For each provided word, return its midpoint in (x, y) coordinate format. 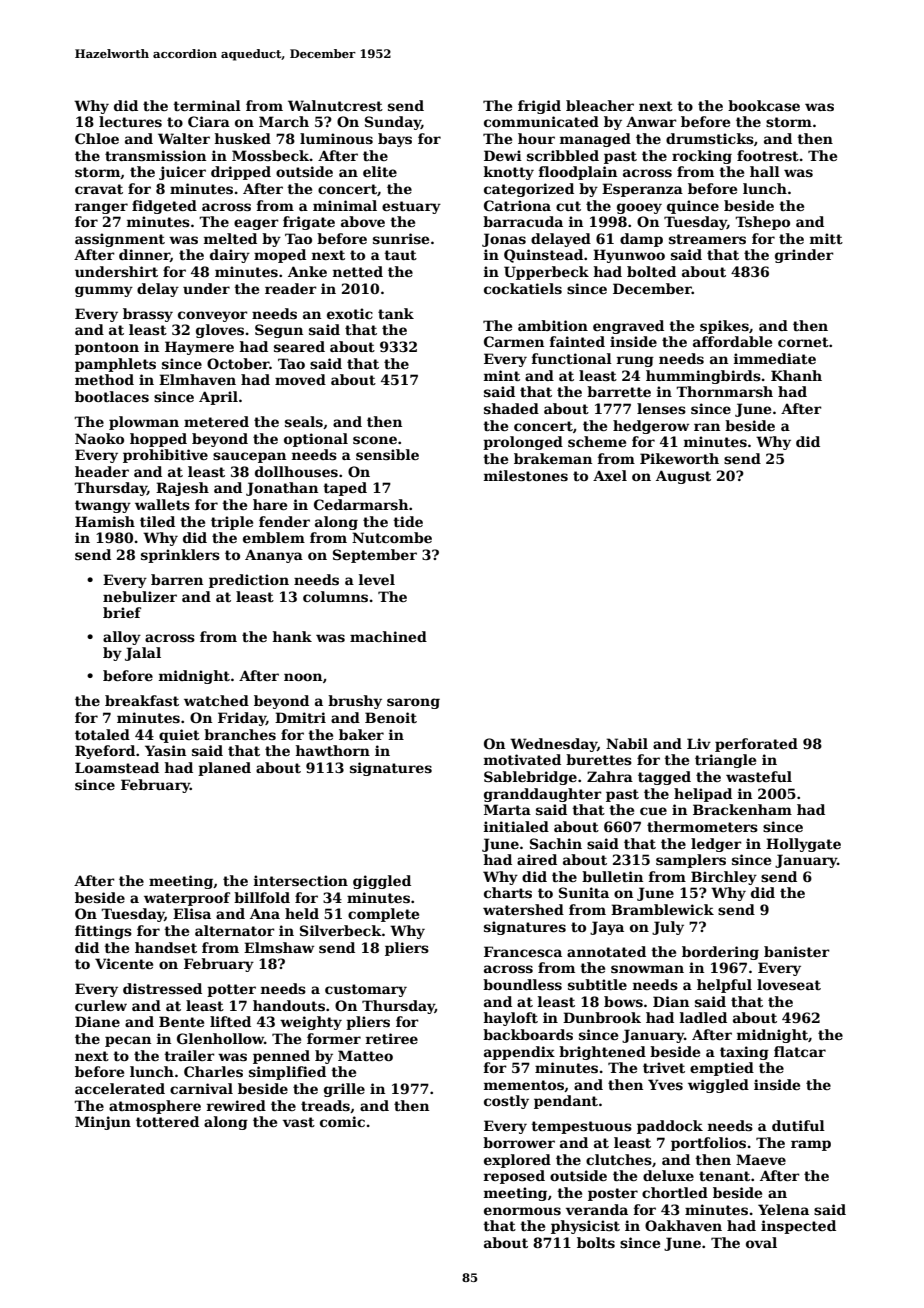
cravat (99, 189)
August (683, 477)
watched (216, 700)
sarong (413, 703)
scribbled (563, 155)
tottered (167, 1121)
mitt (826, 238)
